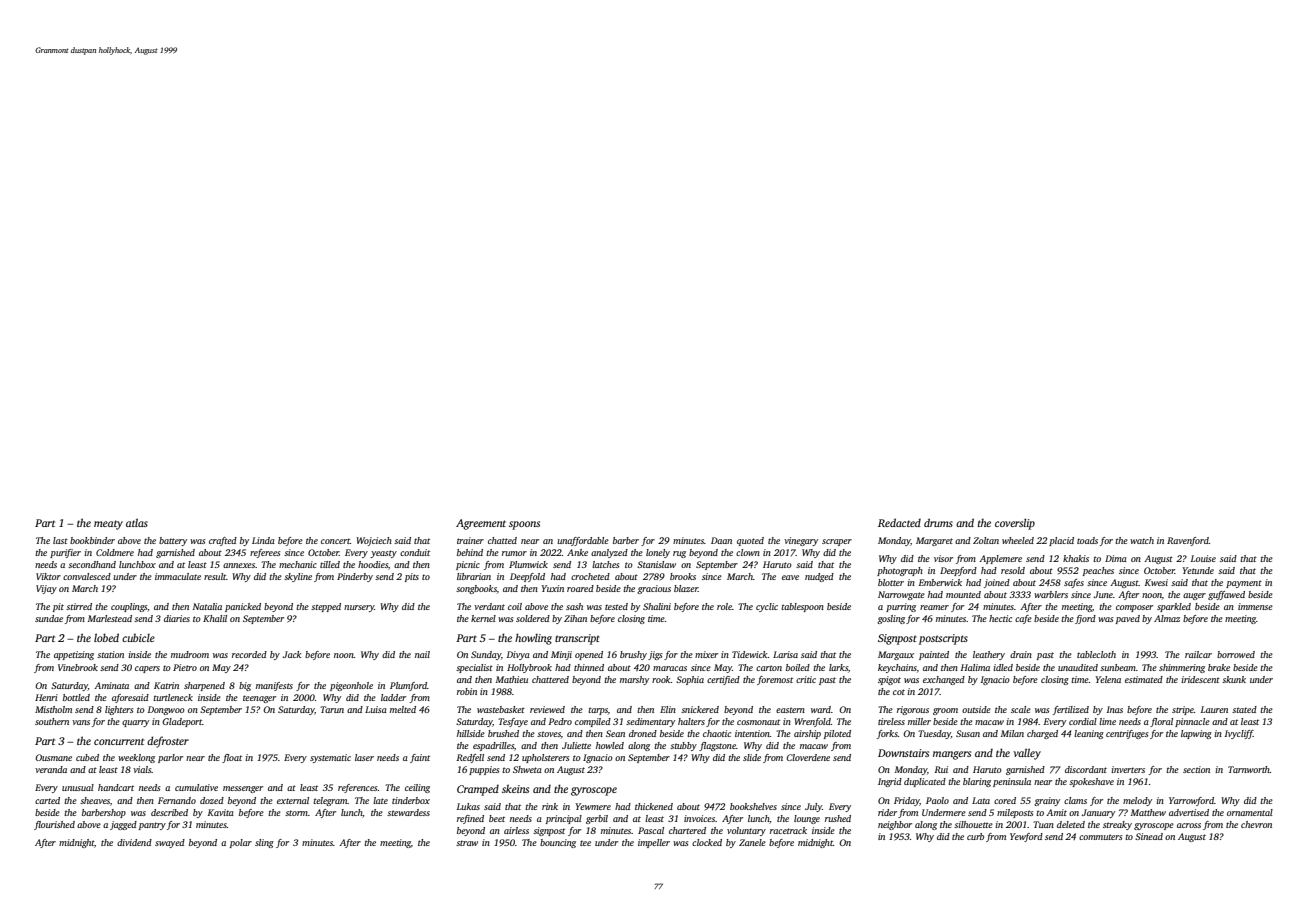 Image resolution: width=1308 pixels, height=924 pixels. Describe the element at coordinates (241, 843) in the image. I see `polar` at that location.
